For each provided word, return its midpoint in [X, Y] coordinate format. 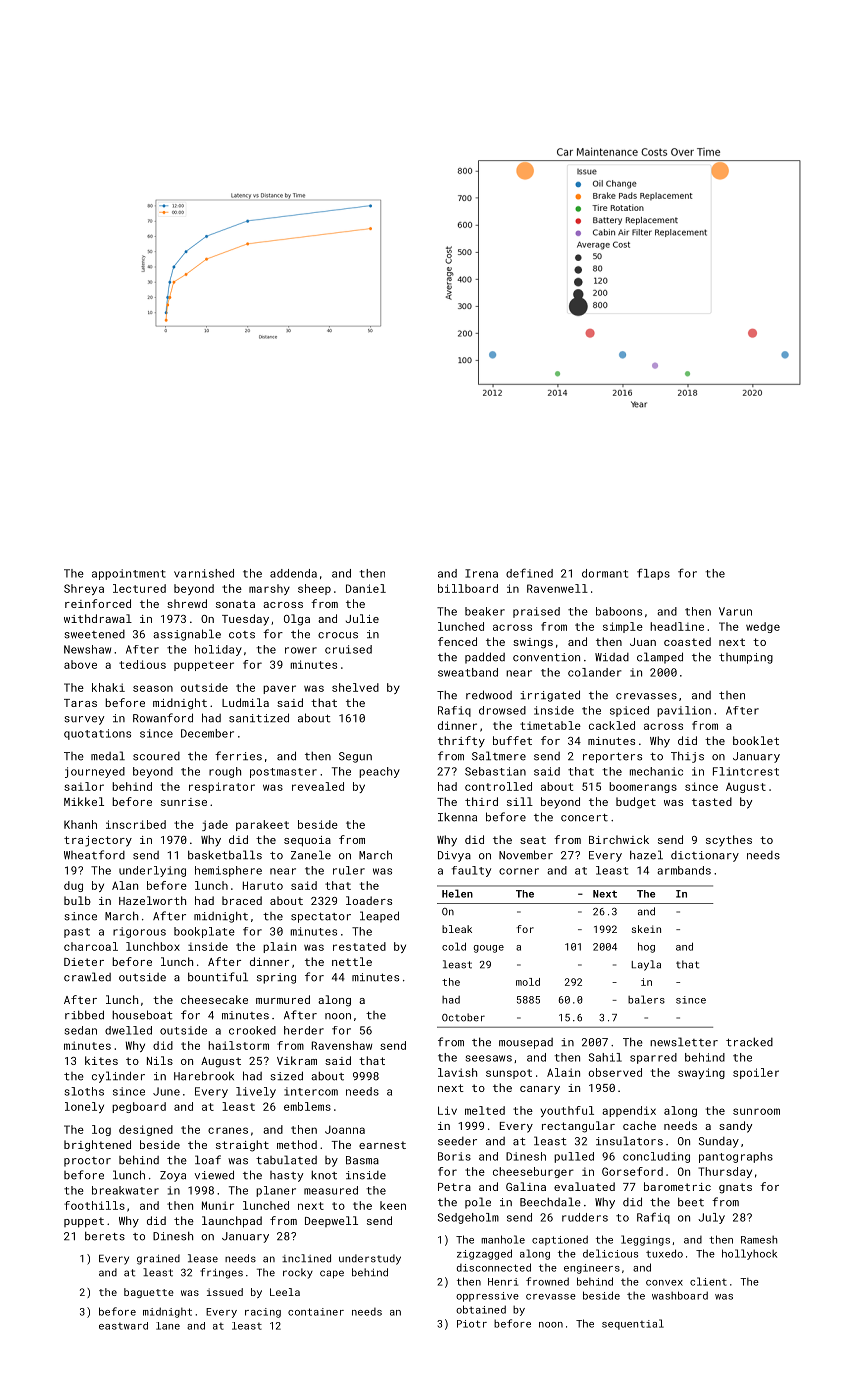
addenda [293, 573]
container [316, 1312]
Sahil [605, 1057]
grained [158, 1259]
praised [536, 612]
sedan [81, 1030]
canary [540, 1090]
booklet [756, 740]
